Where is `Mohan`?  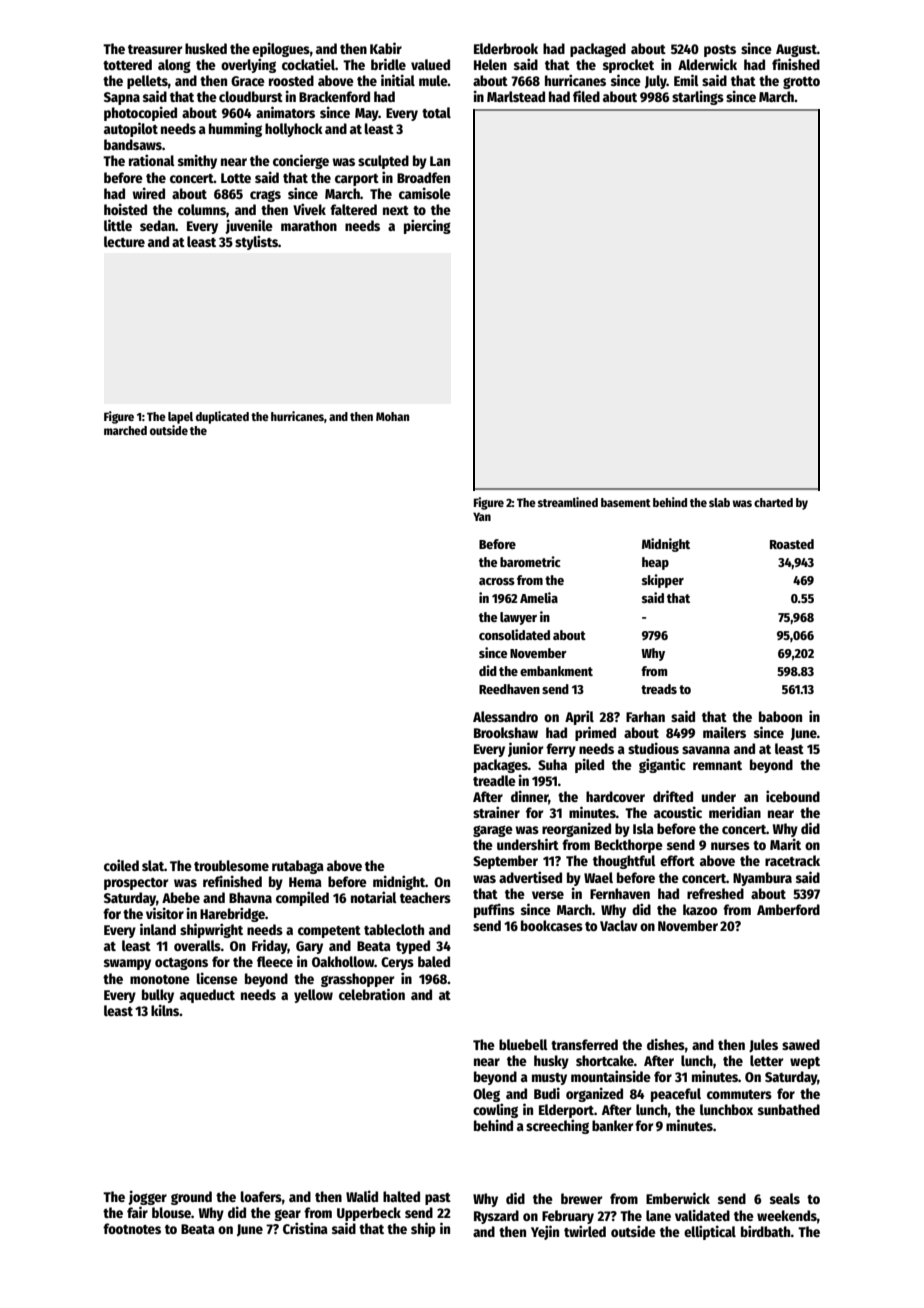
Mohan is located at coordinates (392, 416).
